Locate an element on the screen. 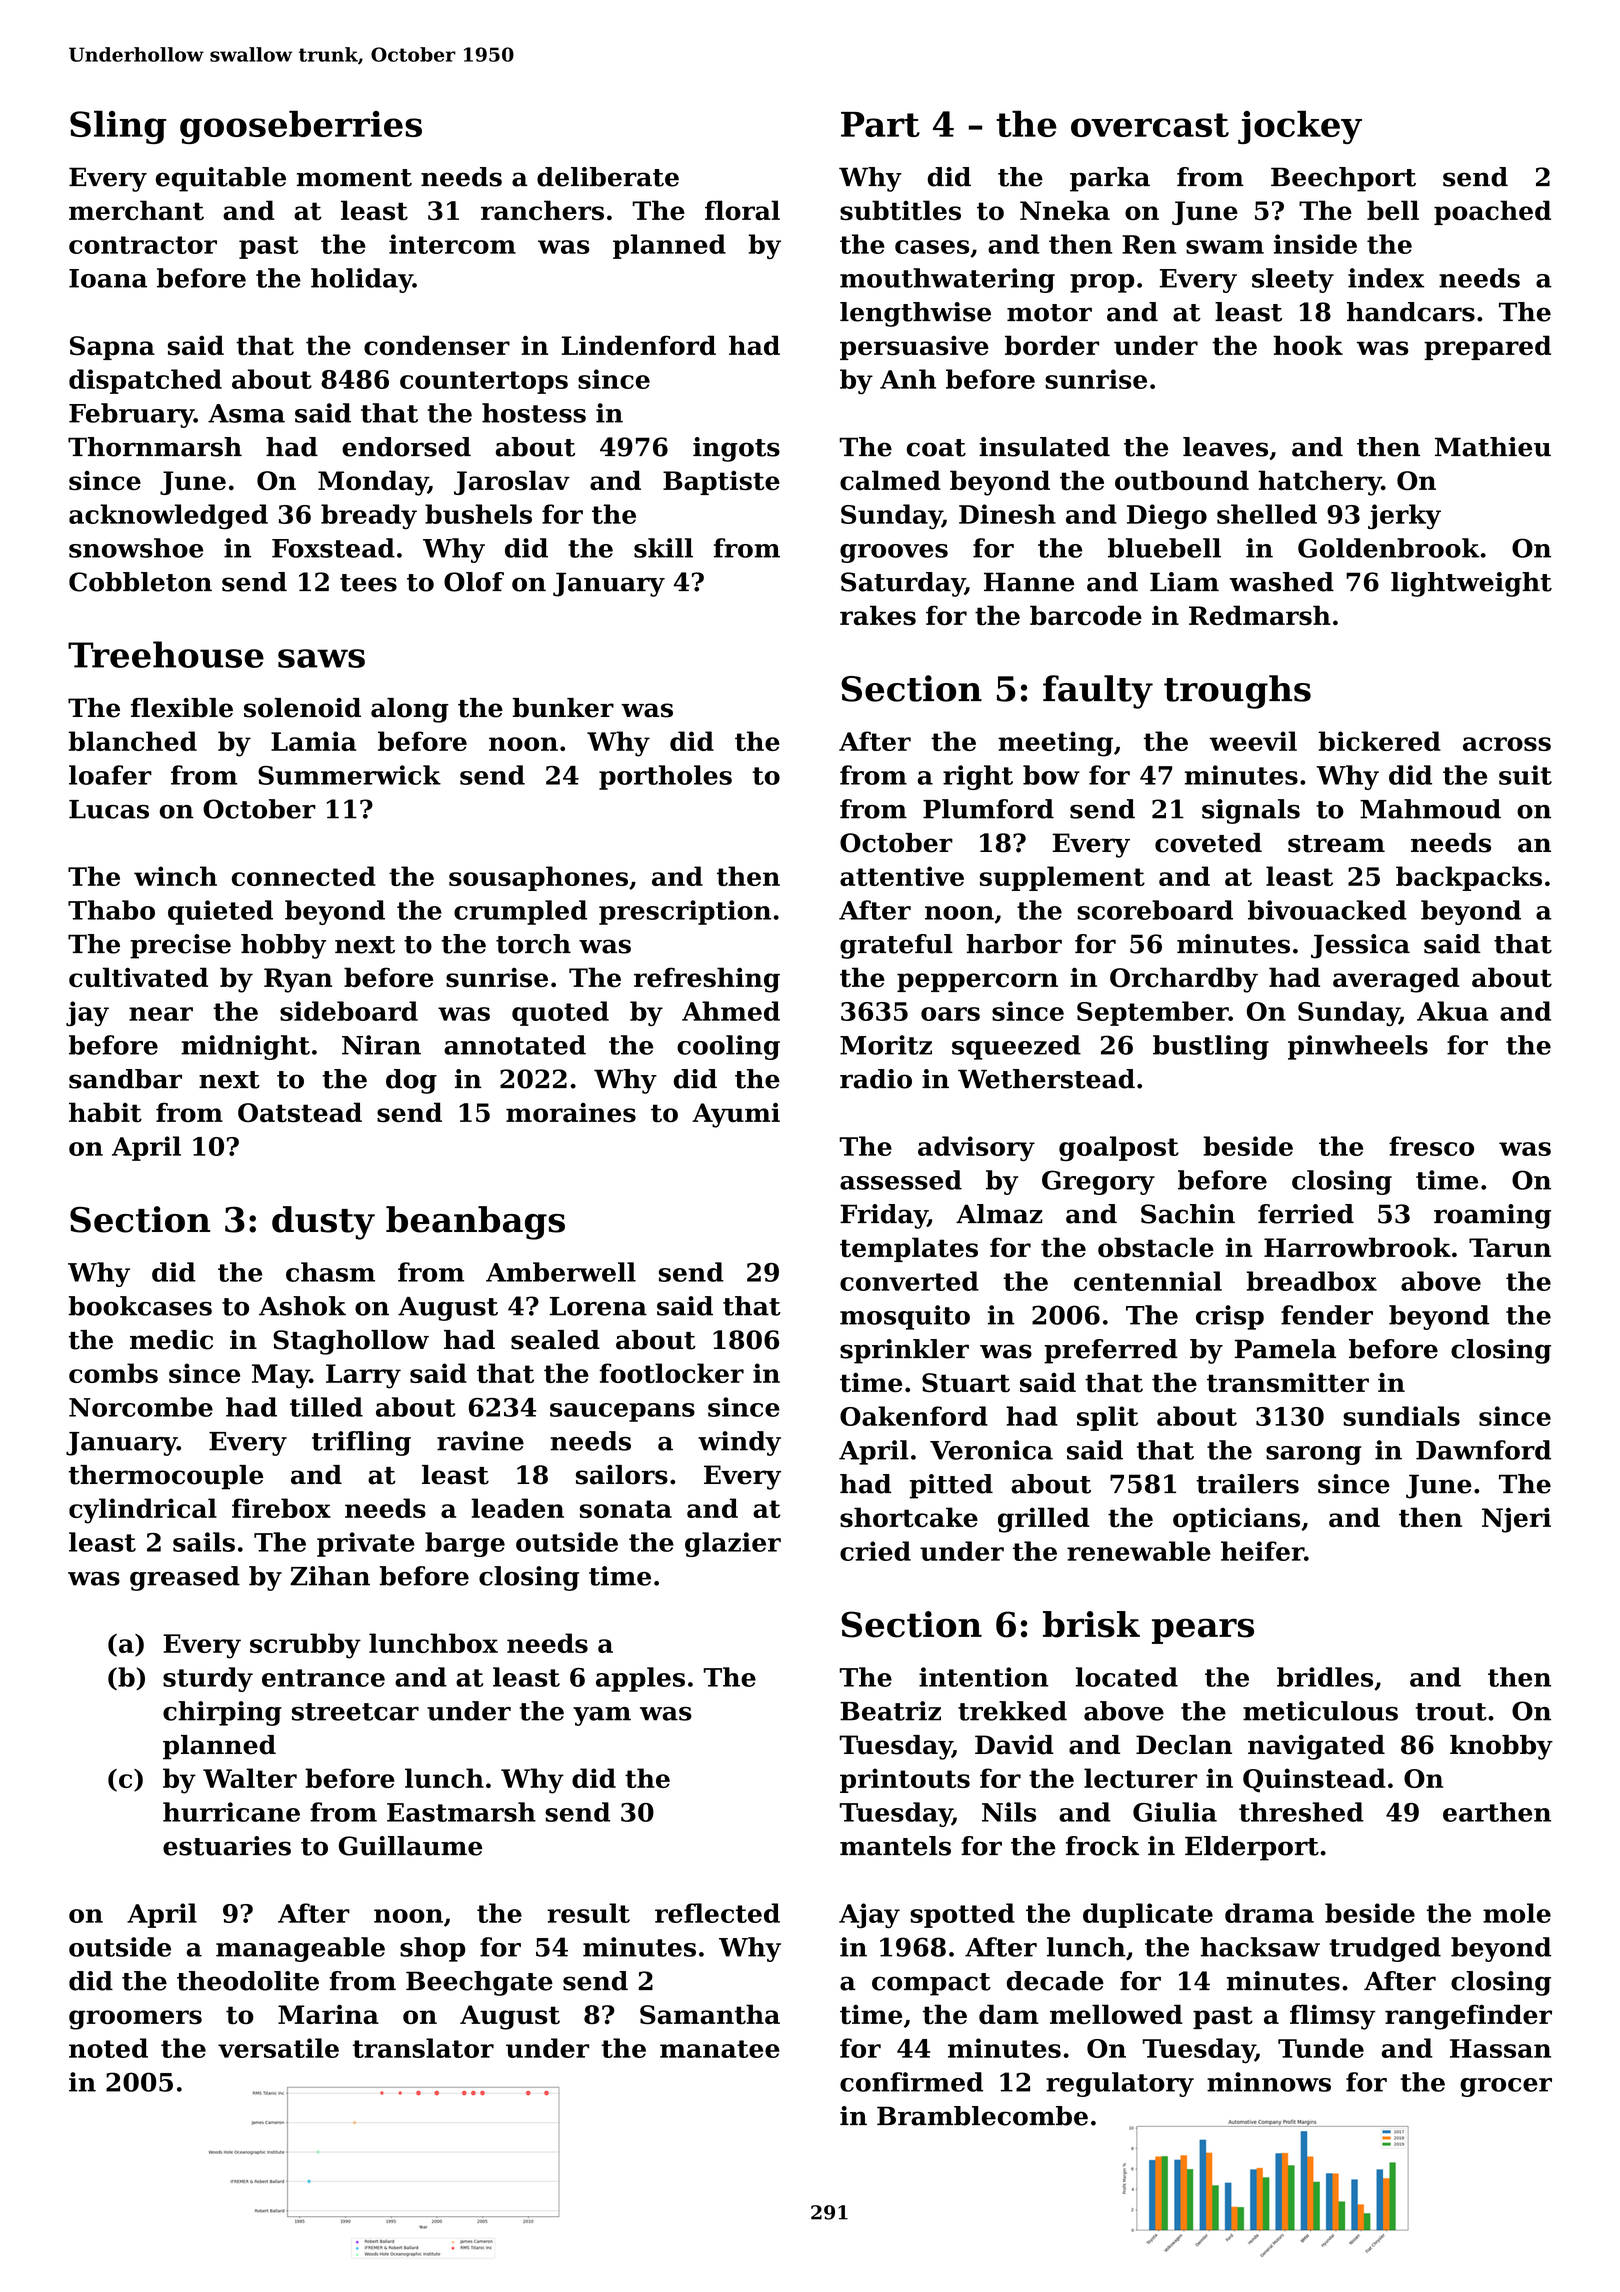 The image size is (1620, 2292). deliberate is located at coordinates (608, 177).
